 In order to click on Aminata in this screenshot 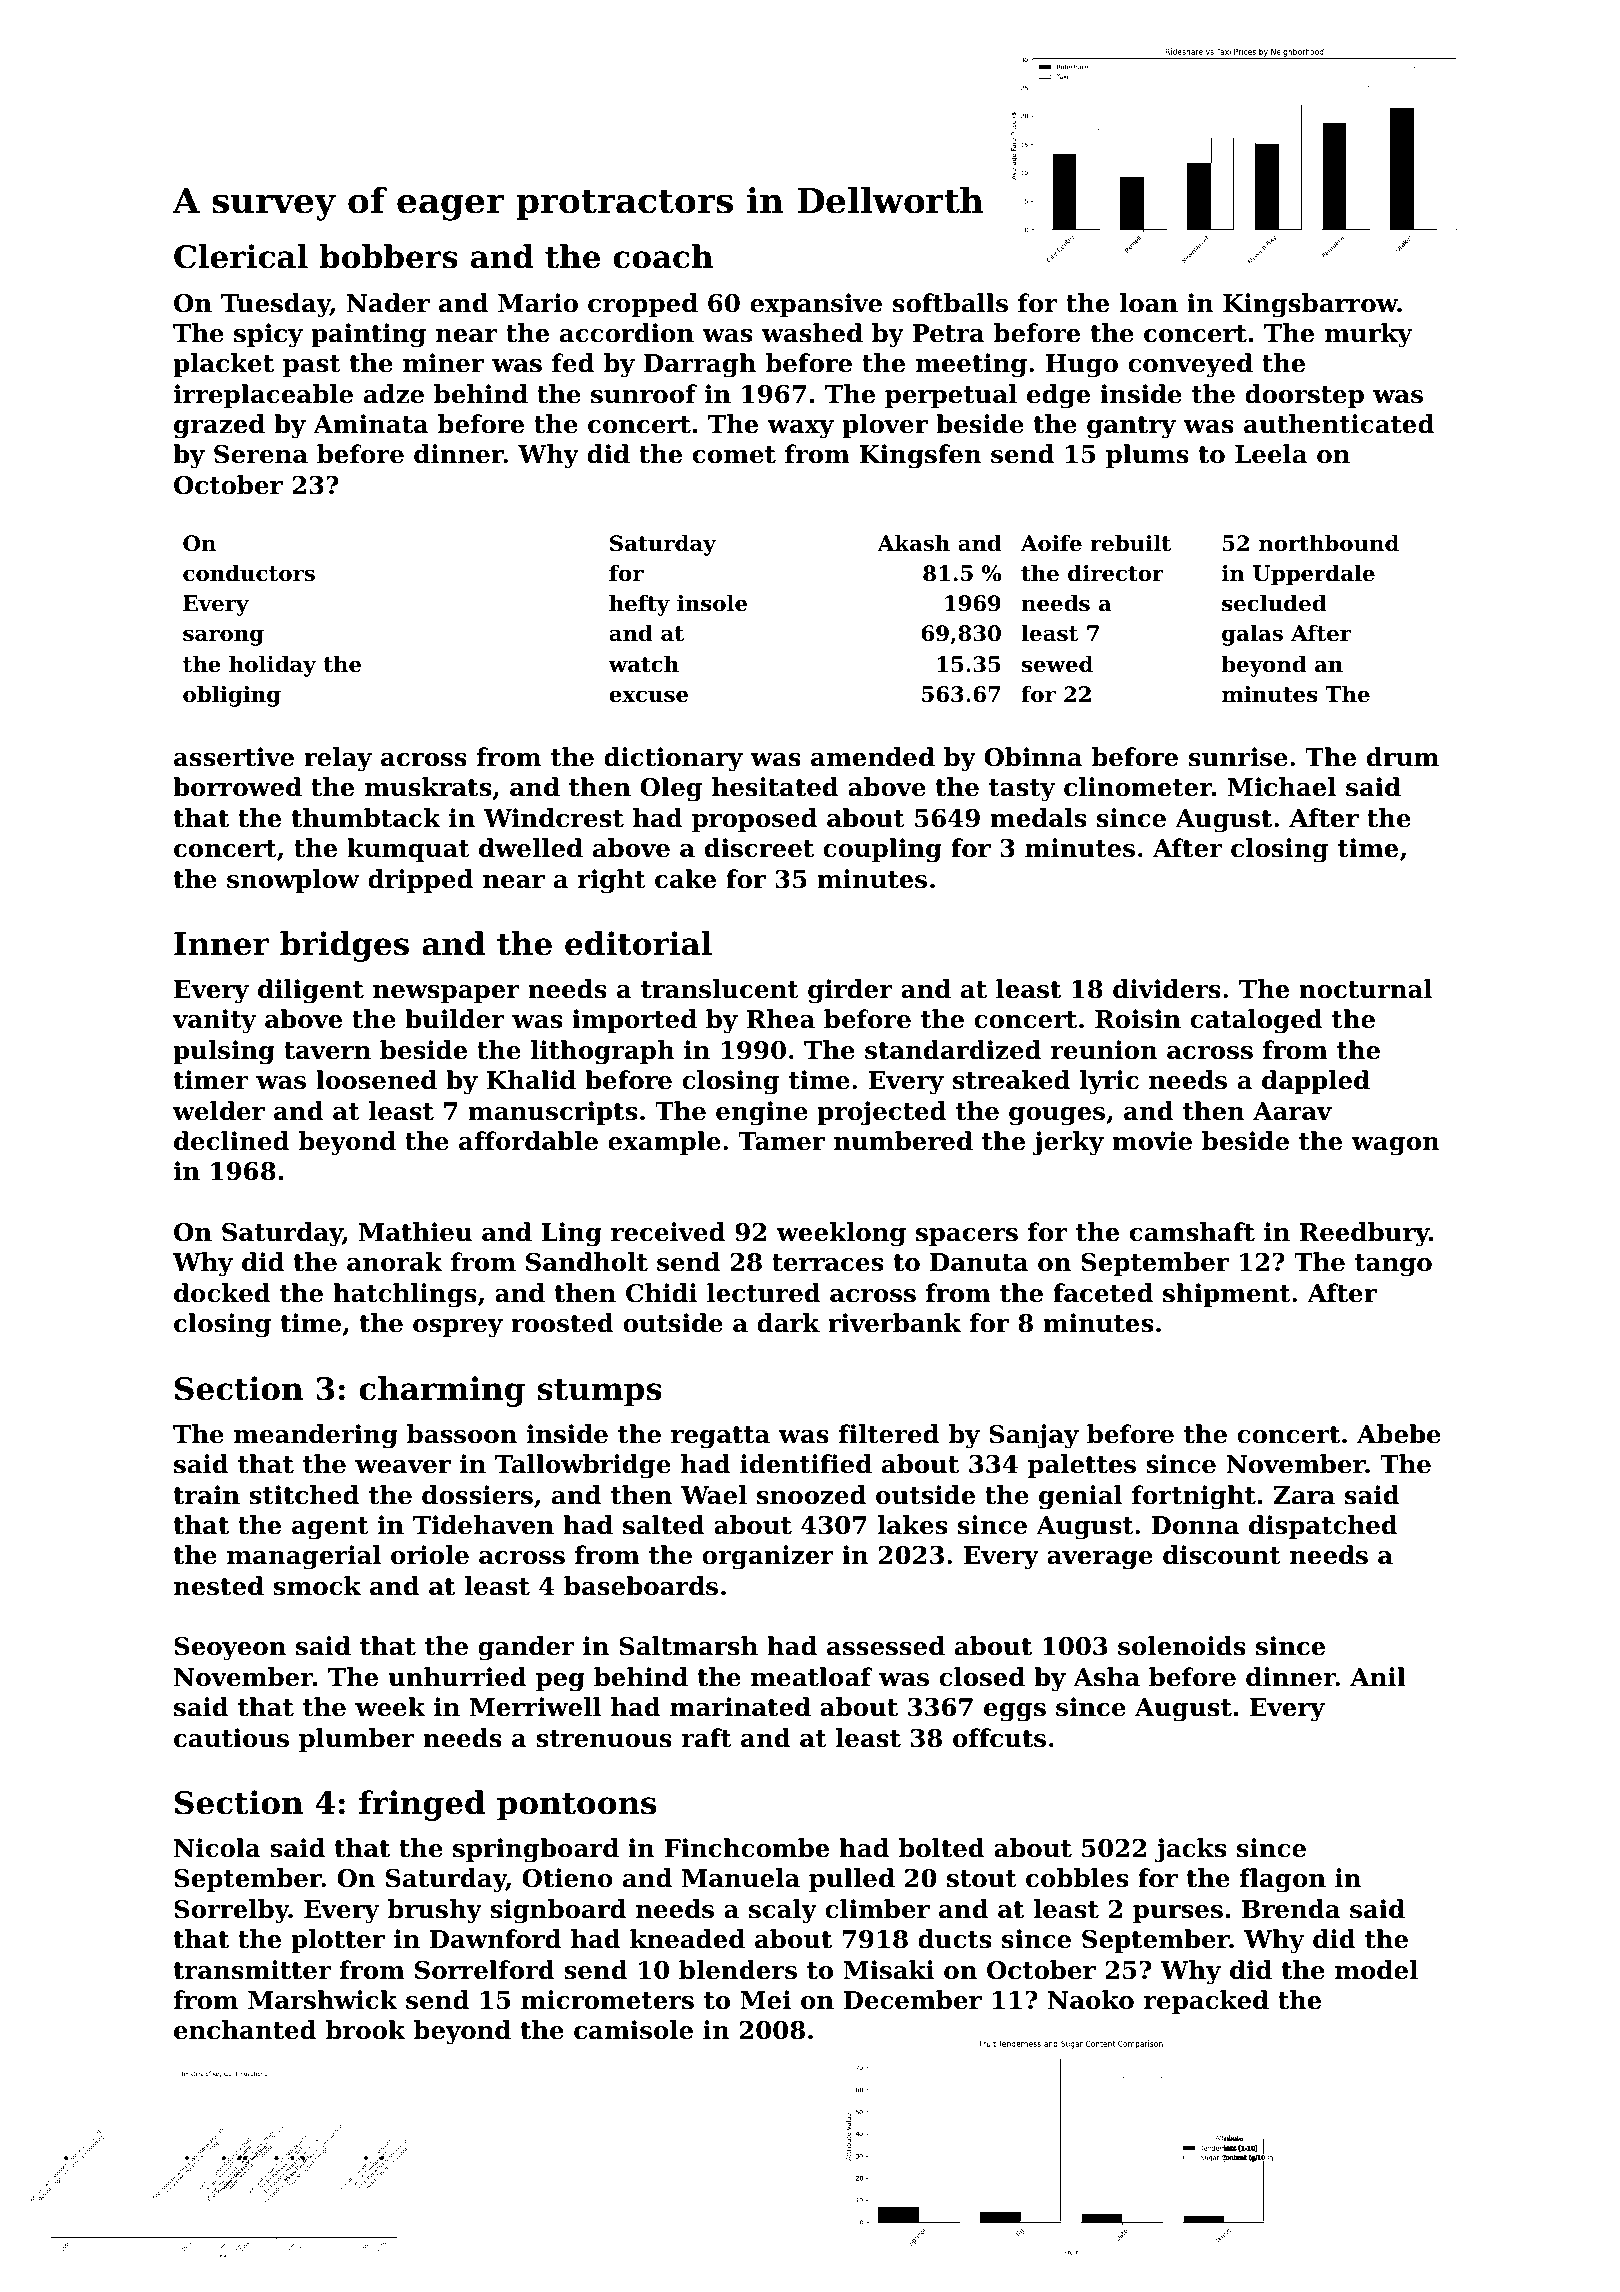, I will do `click(371, 424)`.
